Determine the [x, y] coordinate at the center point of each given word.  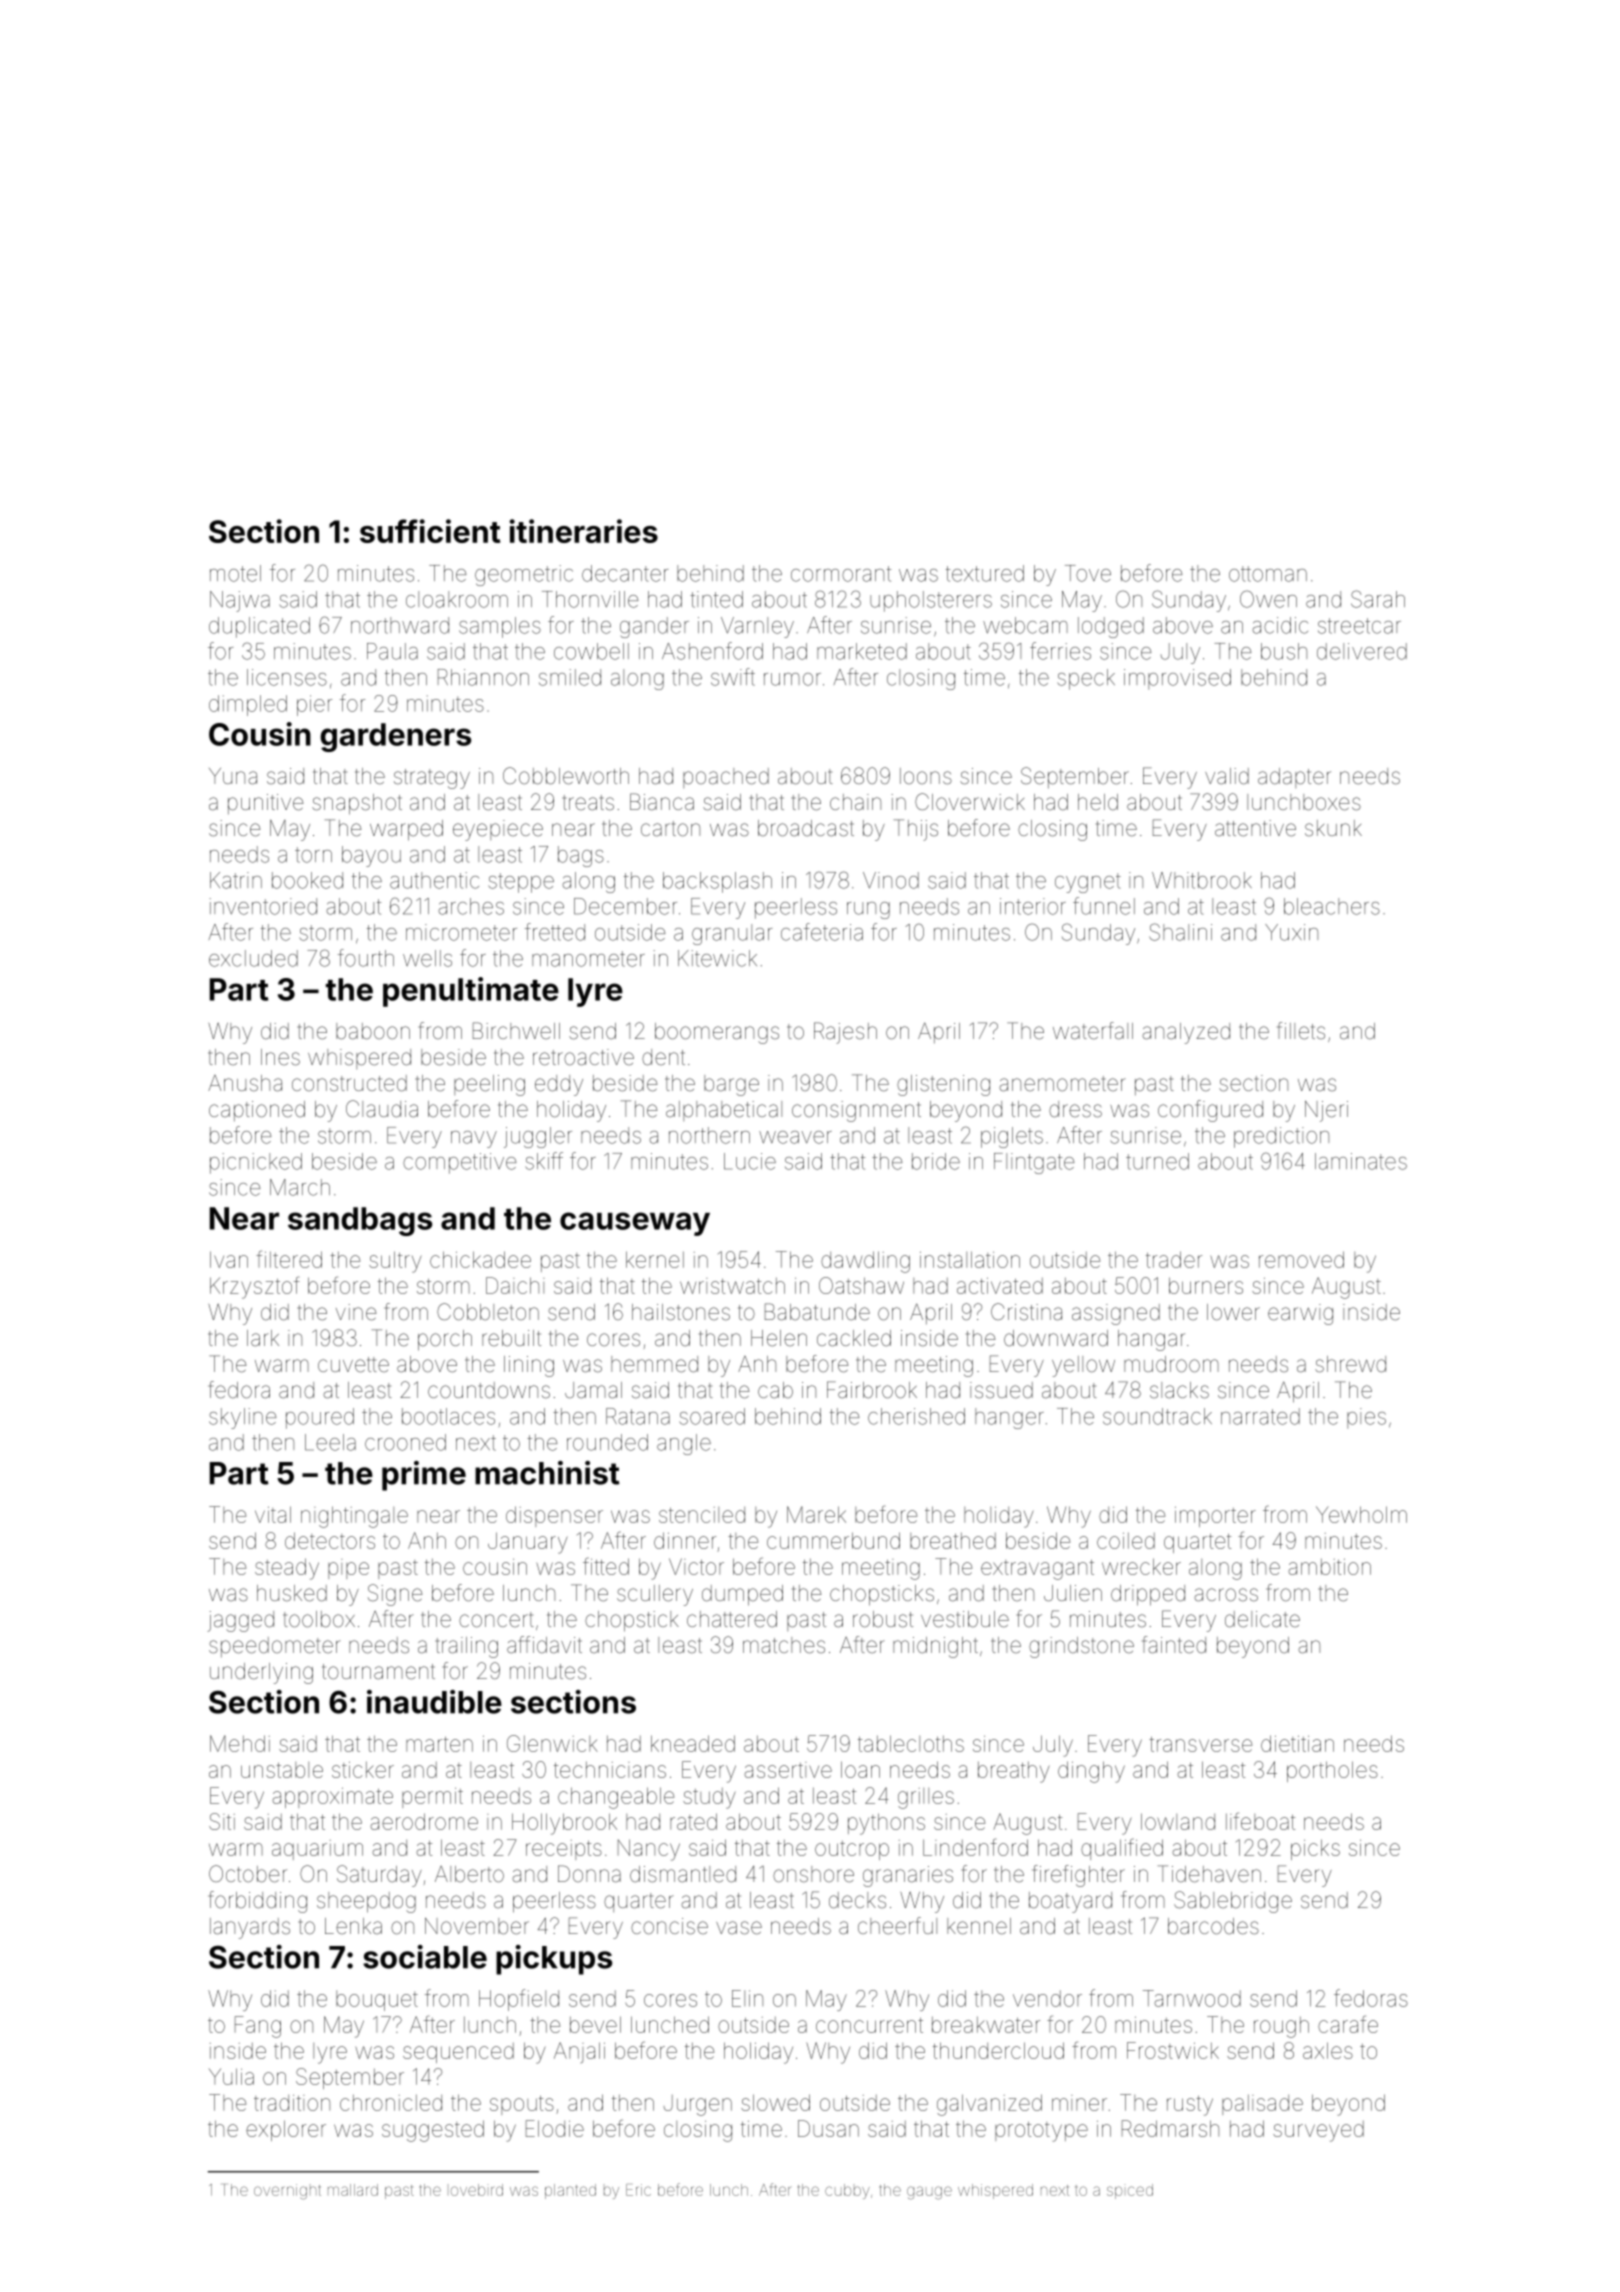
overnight [287, 2192]
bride [936, 1161]
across [1226, 1595]
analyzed [1186, 1033]
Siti [222, 1821]
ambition [1329, 1567]
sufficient [430, 531]
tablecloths [911, 1743]
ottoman [1268, 574]
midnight [935, 1647]
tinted [716, 599]
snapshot [357, 804]
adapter [1294, 778]
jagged [240, 1621]
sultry [395, 1262]
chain [855, 802]
